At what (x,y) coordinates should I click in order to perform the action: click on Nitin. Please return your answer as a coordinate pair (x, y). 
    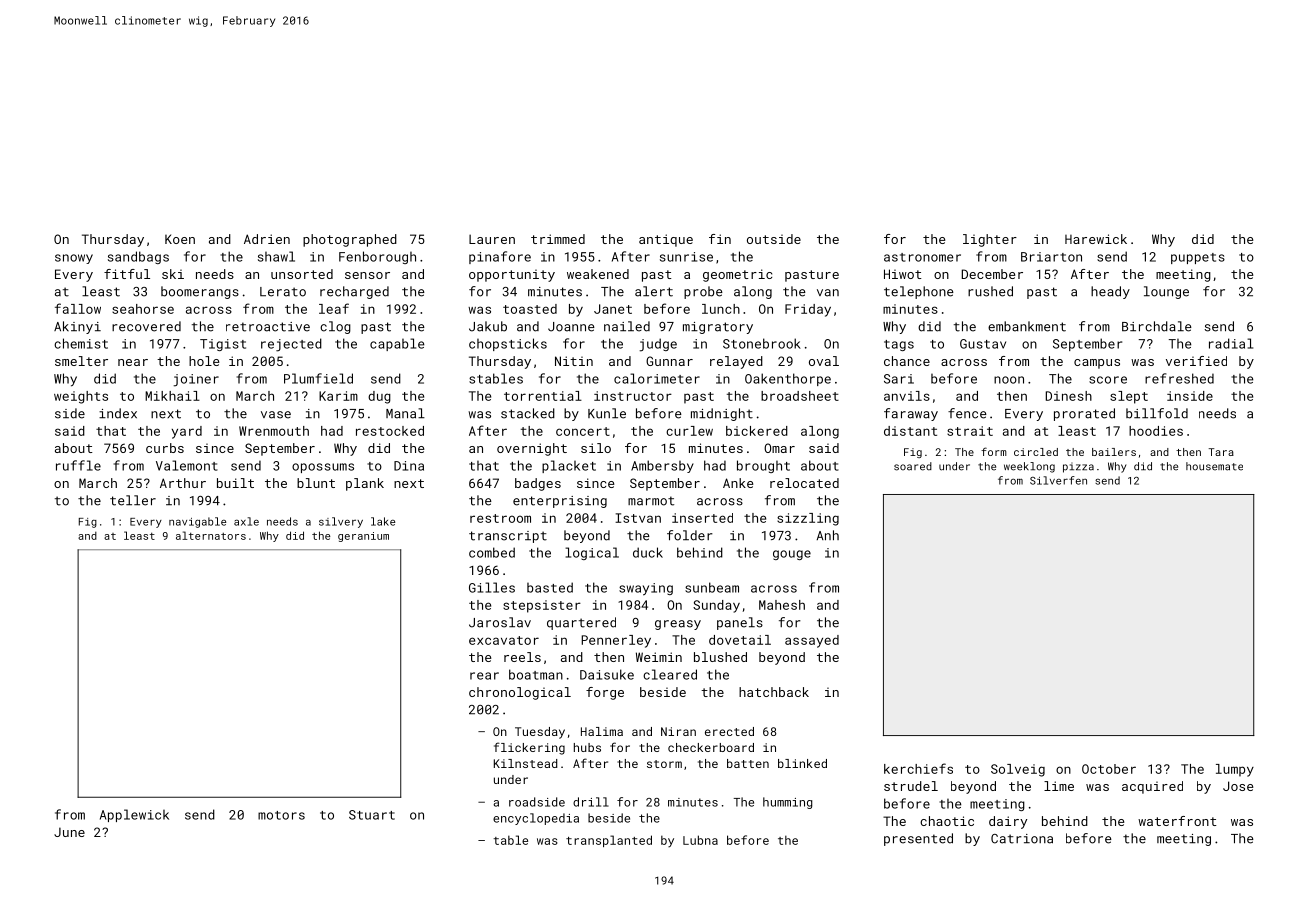
    Looking at the image, I should click on (574, 361).
